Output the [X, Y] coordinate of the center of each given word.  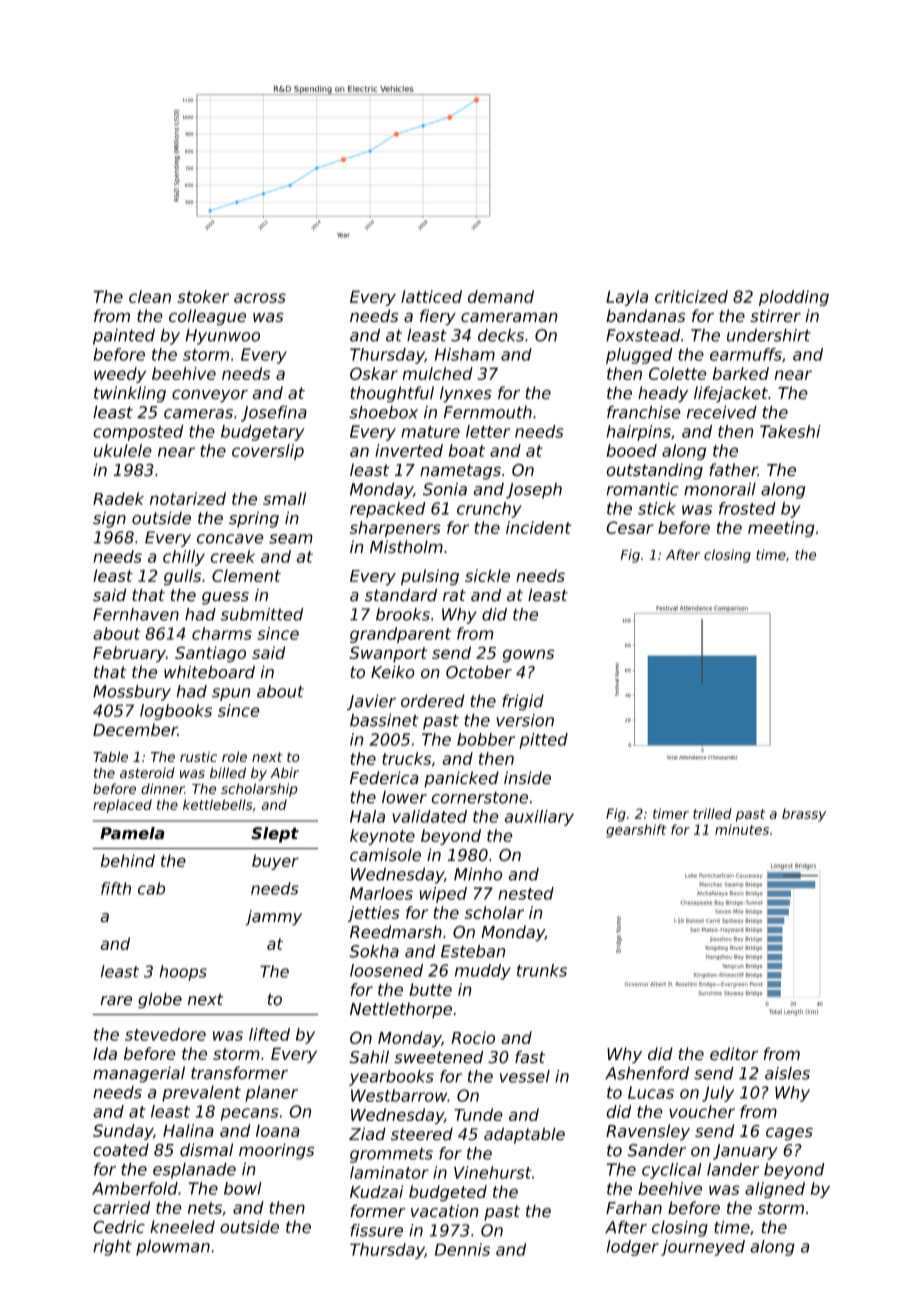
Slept [275, 835]
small [284, 498]
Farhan [634, 1208]
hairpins [638, 433]
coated [121, 1150]
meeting [781, 529]
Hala [367, 816]
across [260, 298]
